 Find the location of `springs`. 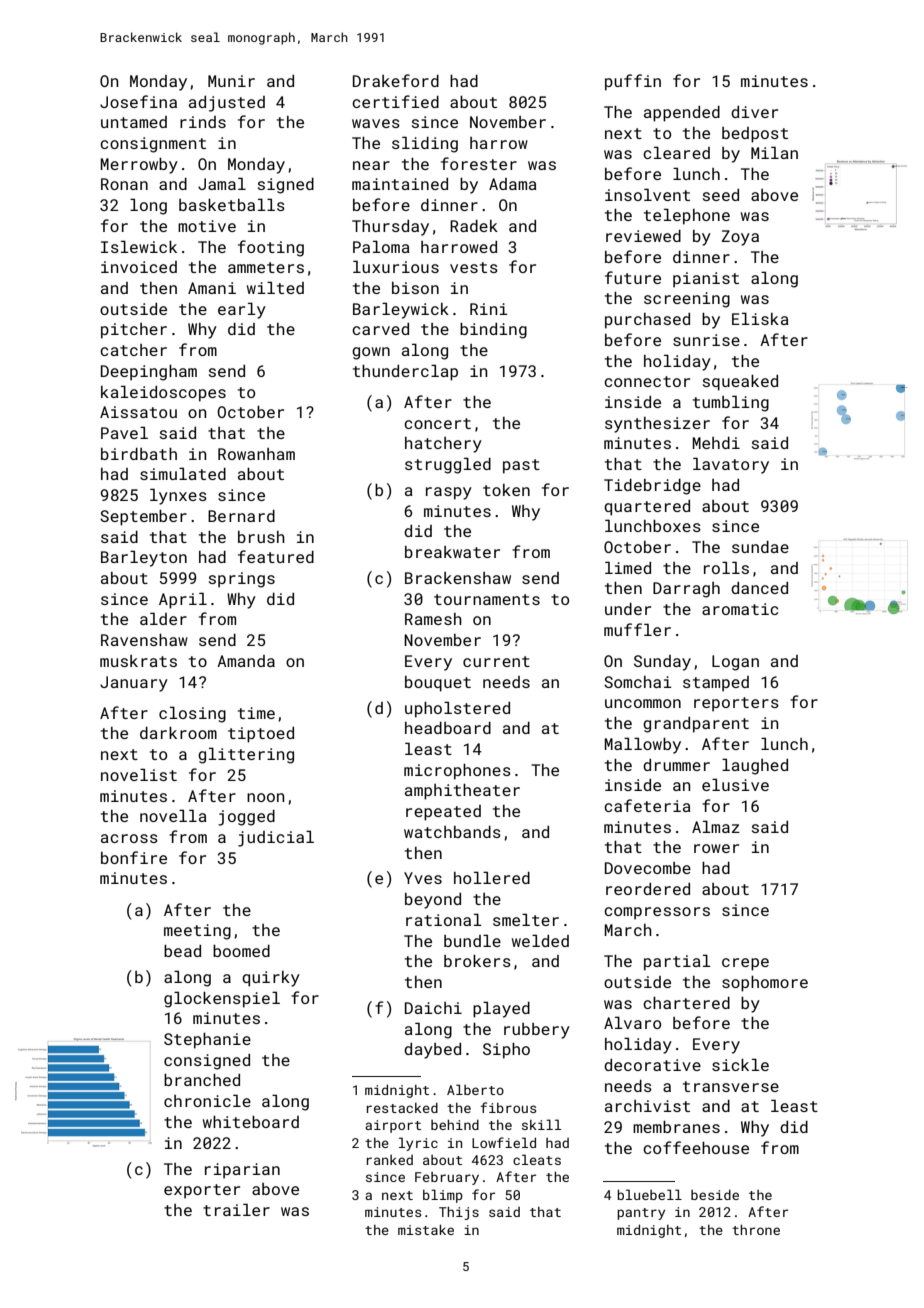

springs is located at coordinates (242, 580).
